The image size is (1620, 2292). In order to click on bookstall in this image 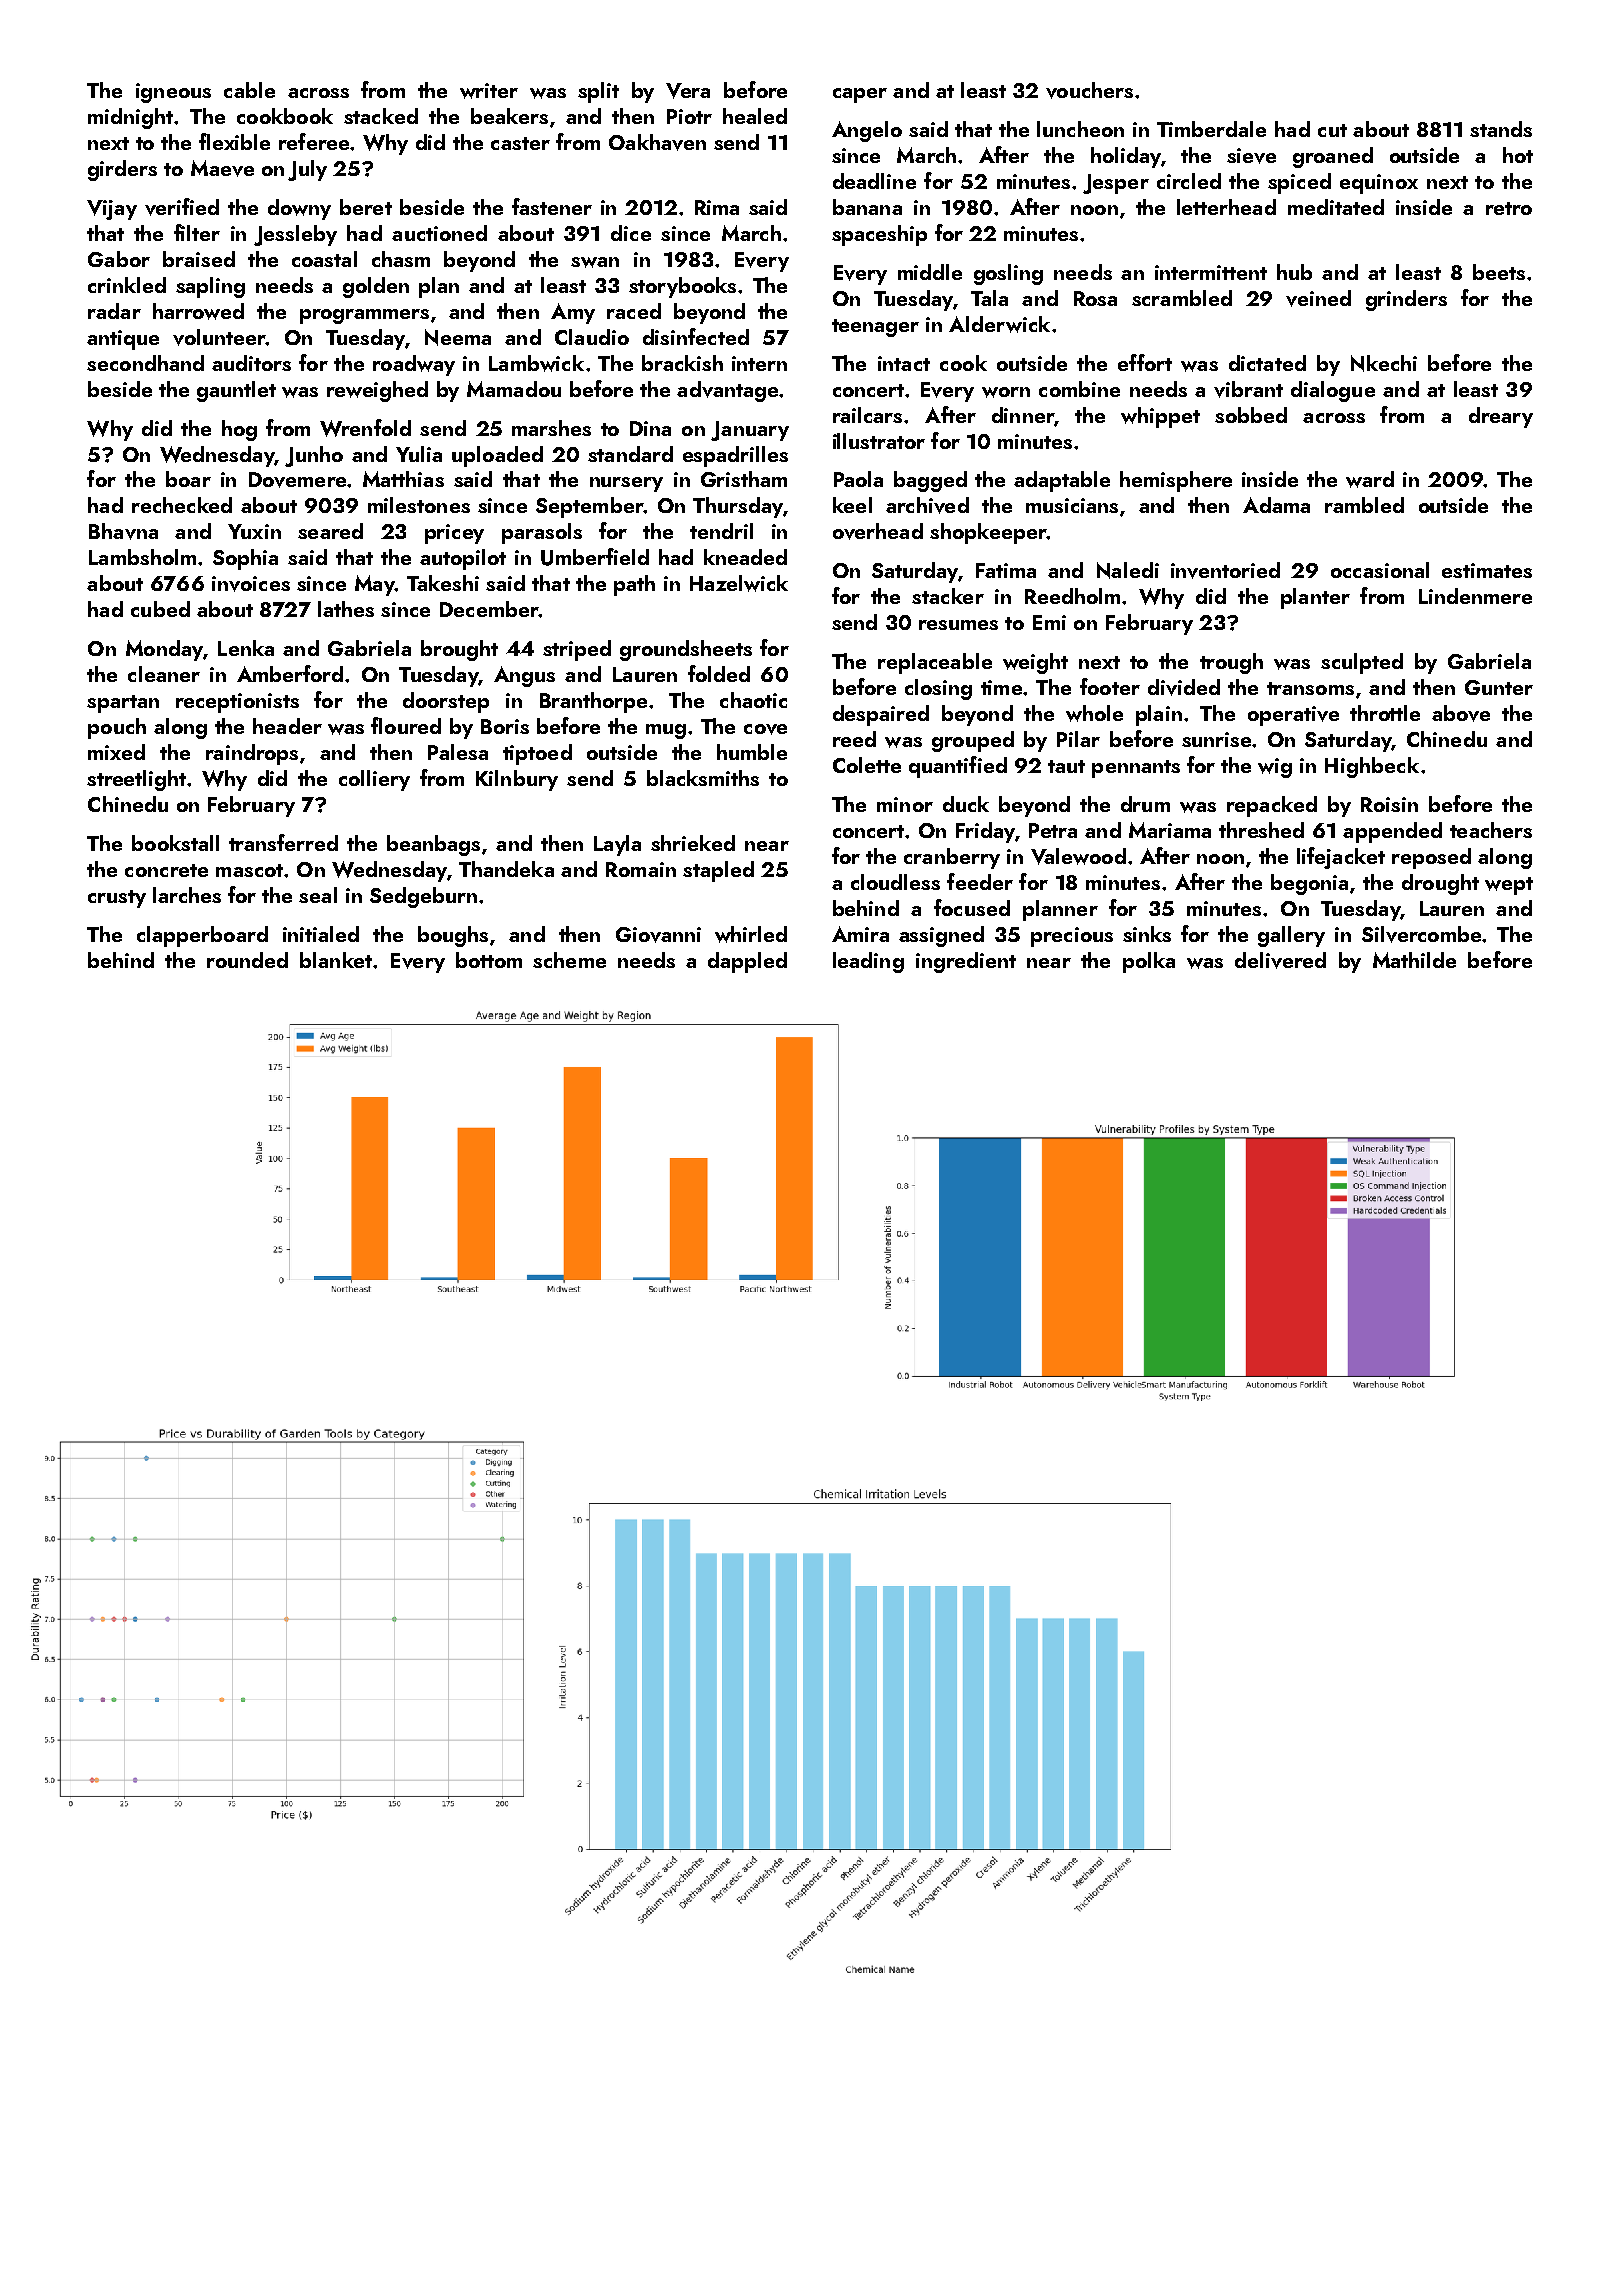, I will do `click(175, 843)`.
